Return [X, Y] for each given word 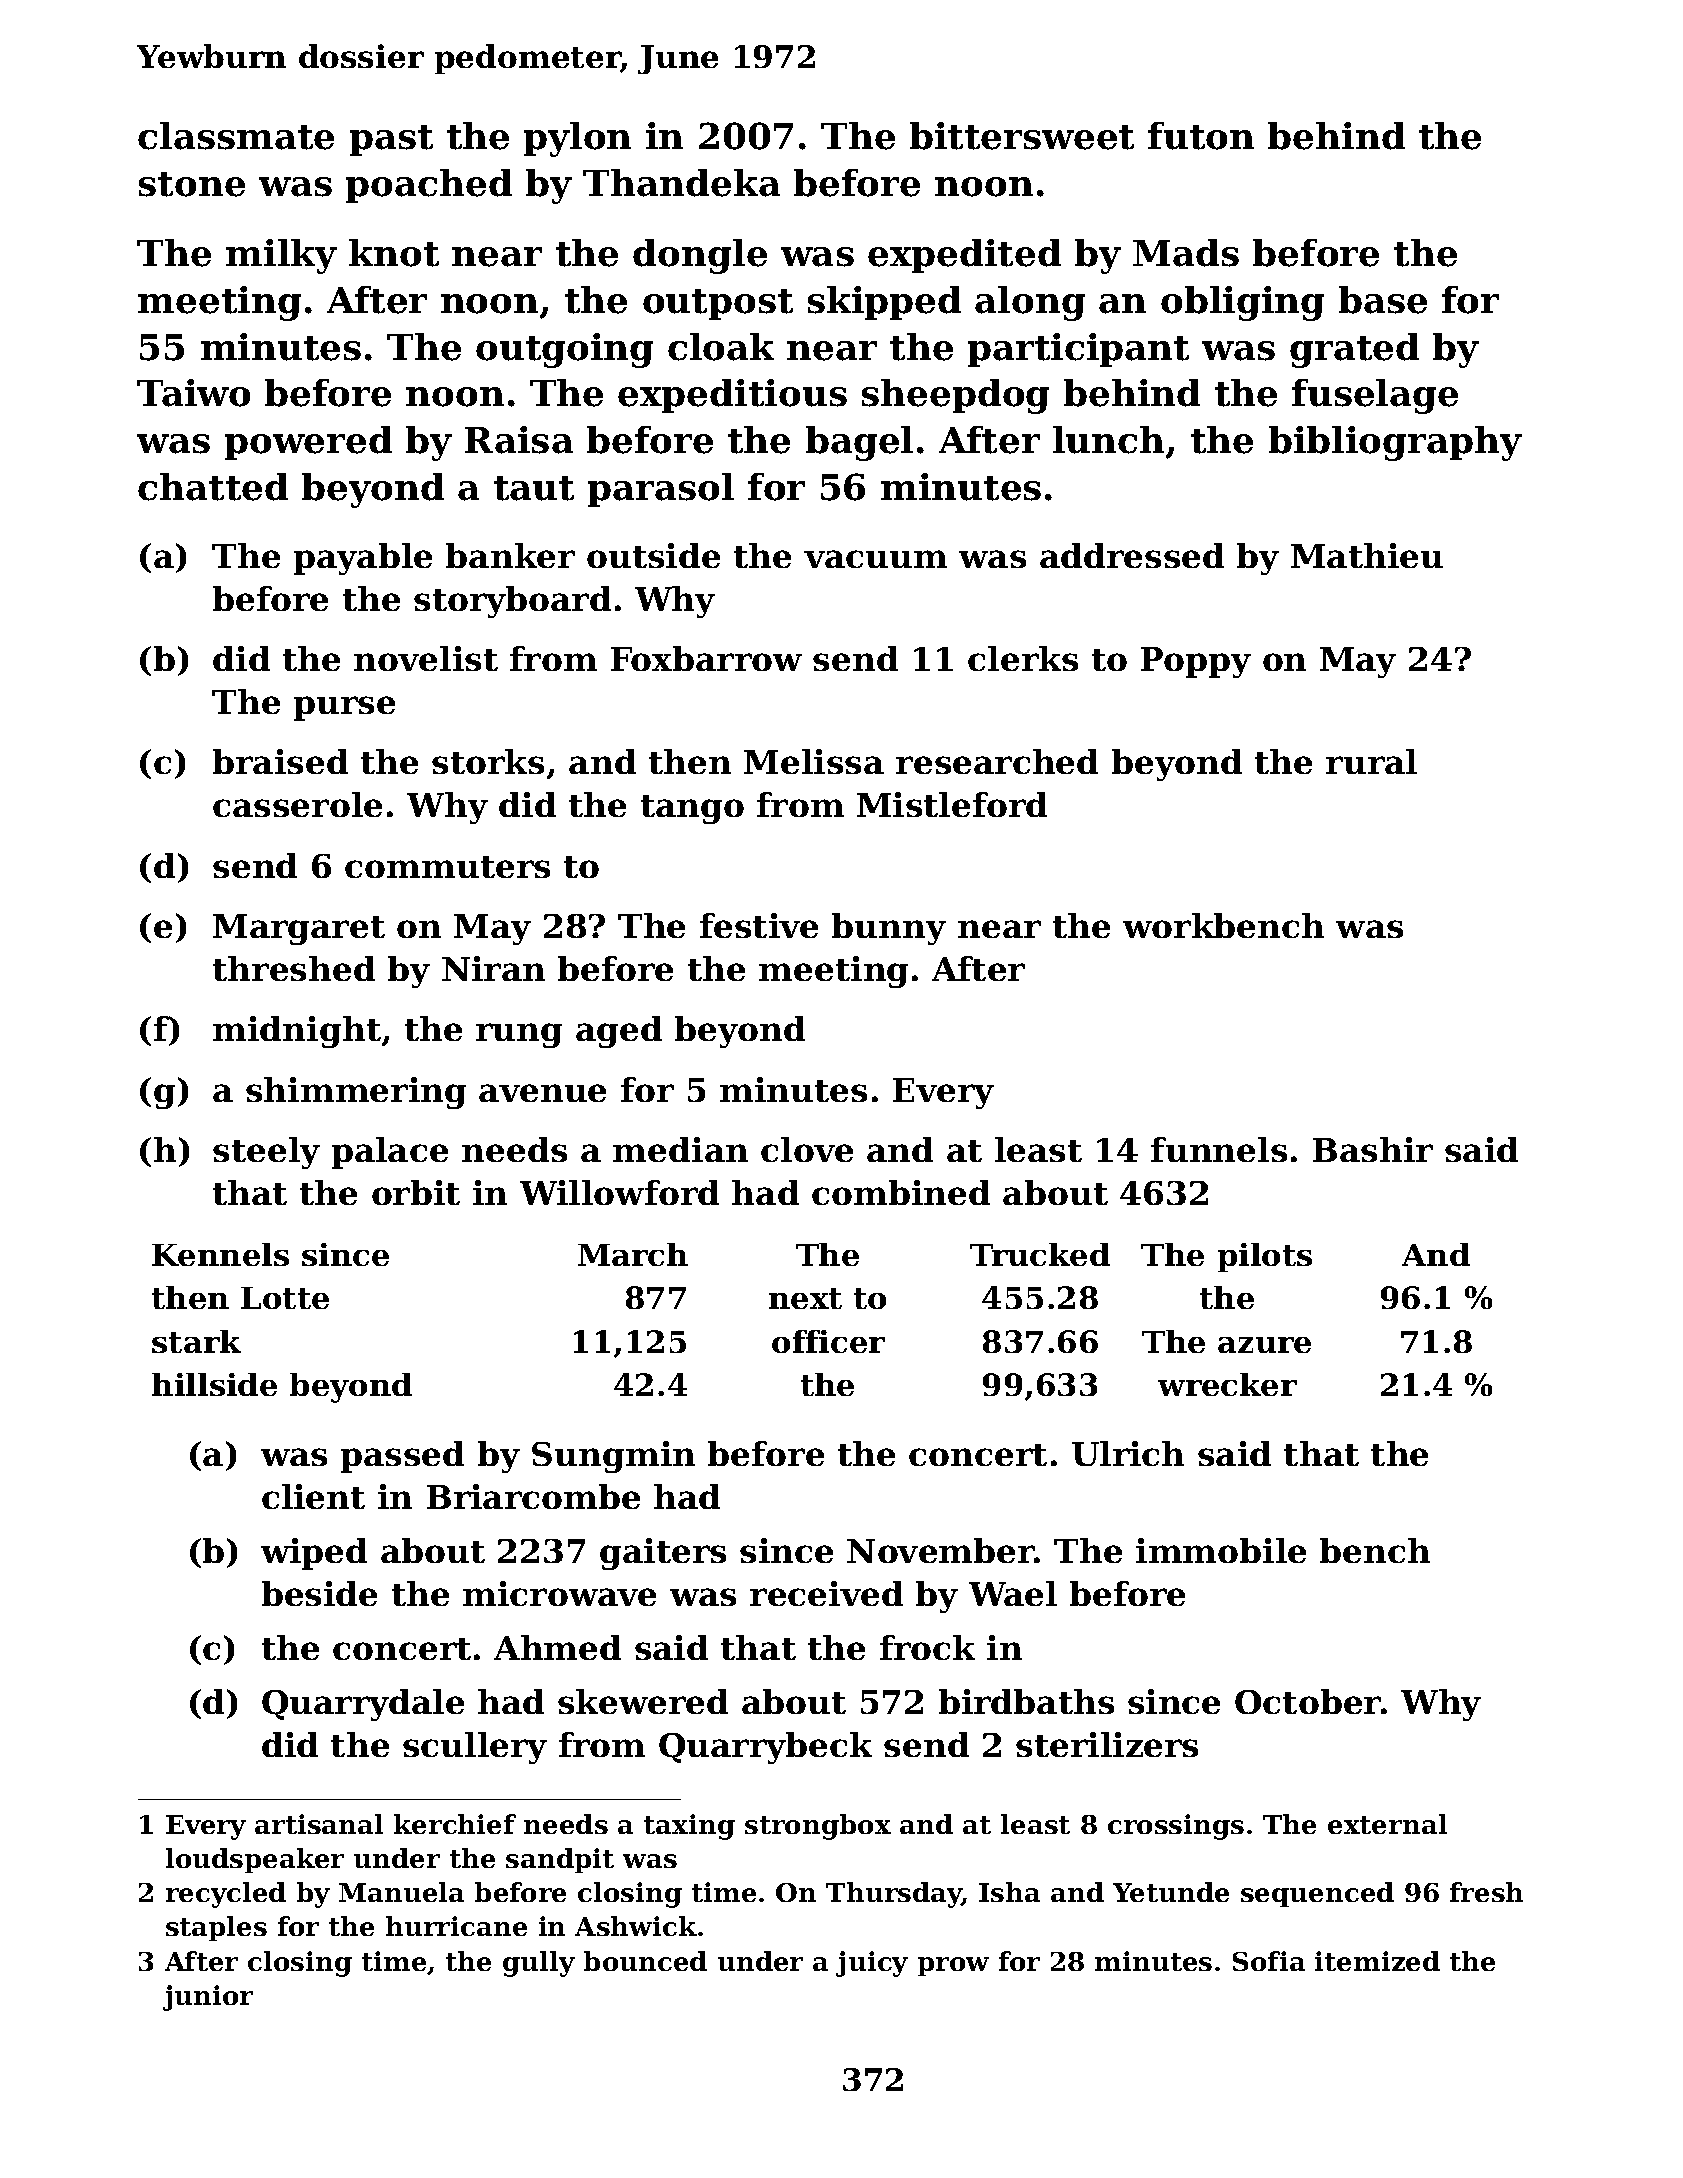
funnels [1219, 1149]
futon [1201, 136]
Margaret [299, 929]
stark [196, 1341]
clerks [1023, 658]
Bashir [1373, 1149]
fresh [1486, 1892]
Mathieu [1367, 555]
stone [192, 184]
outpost [718, 304]
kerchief [455, 1824]
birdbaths [1026, 1701]
